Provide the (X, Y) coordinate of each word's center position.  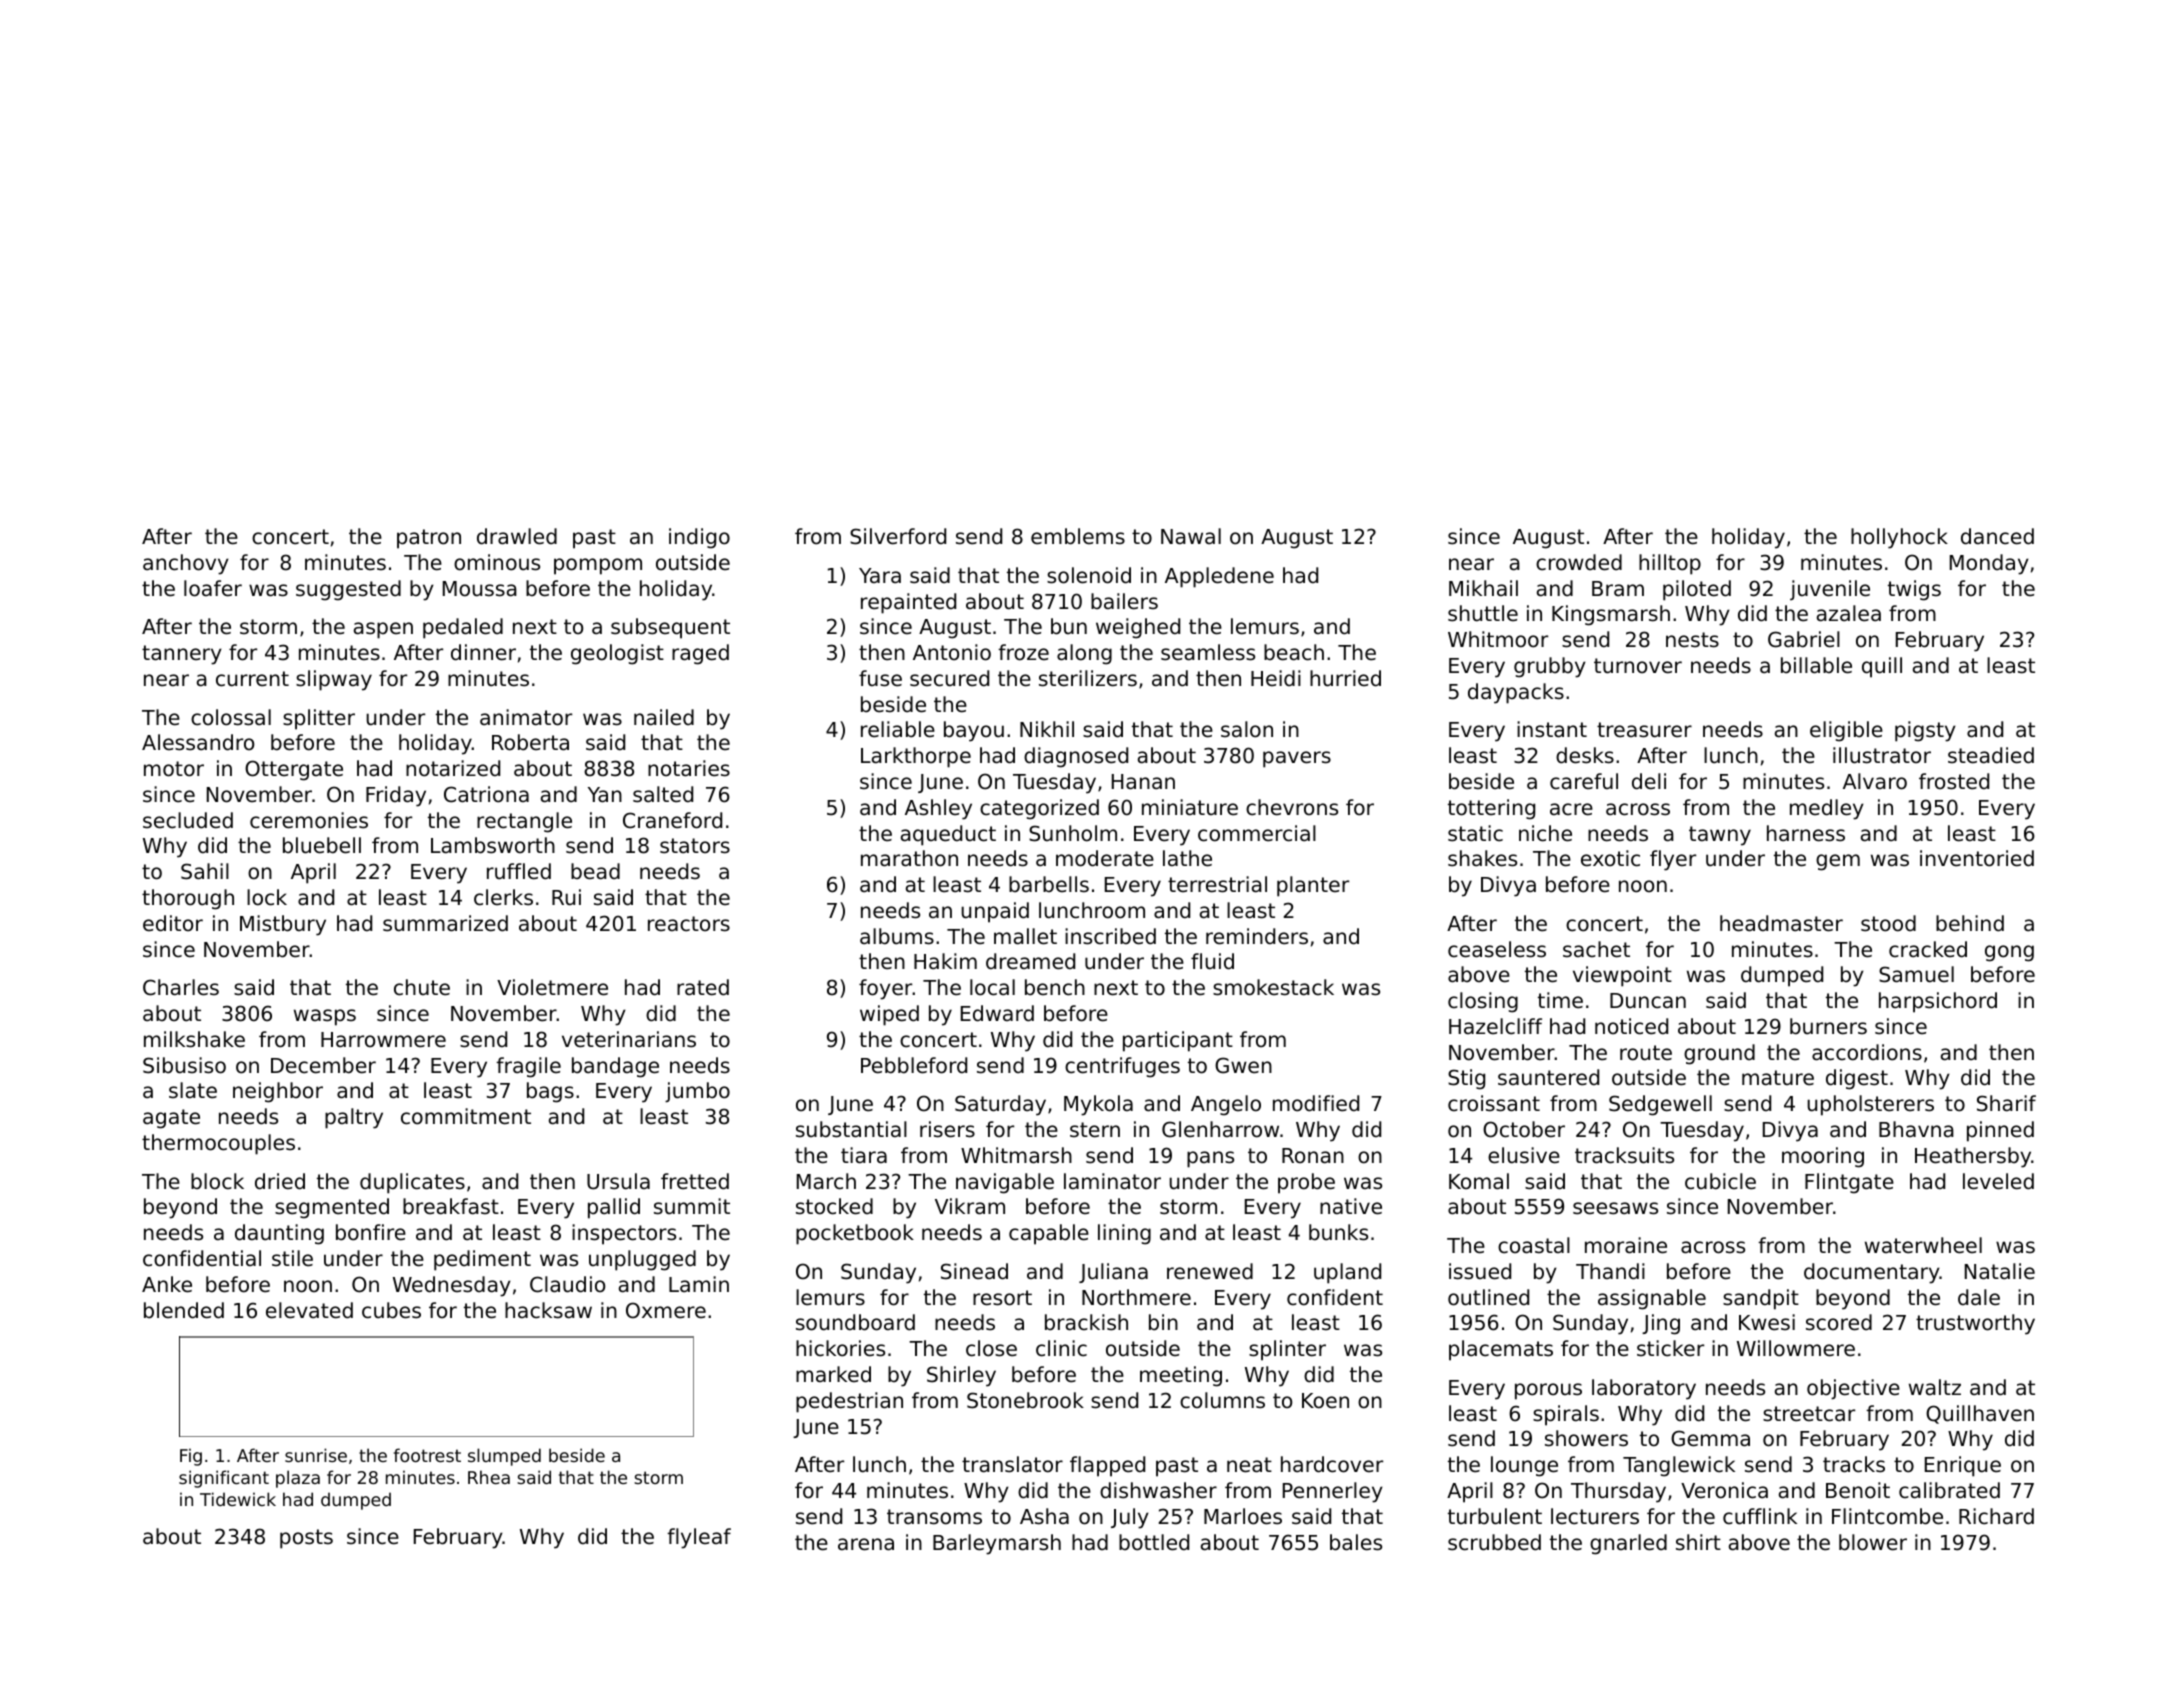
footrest (427, 1455)
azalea (1849, 613)
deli (1649, 781)
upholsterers (1870, 1105)
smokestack (1273, 987)
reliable (898, 729)
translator (1012, 1464)
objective (1853, 1389)
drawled (517, 536)
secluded (188, 820)
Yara (880, 576)
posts (306, 1539)
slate (193, 1090)
